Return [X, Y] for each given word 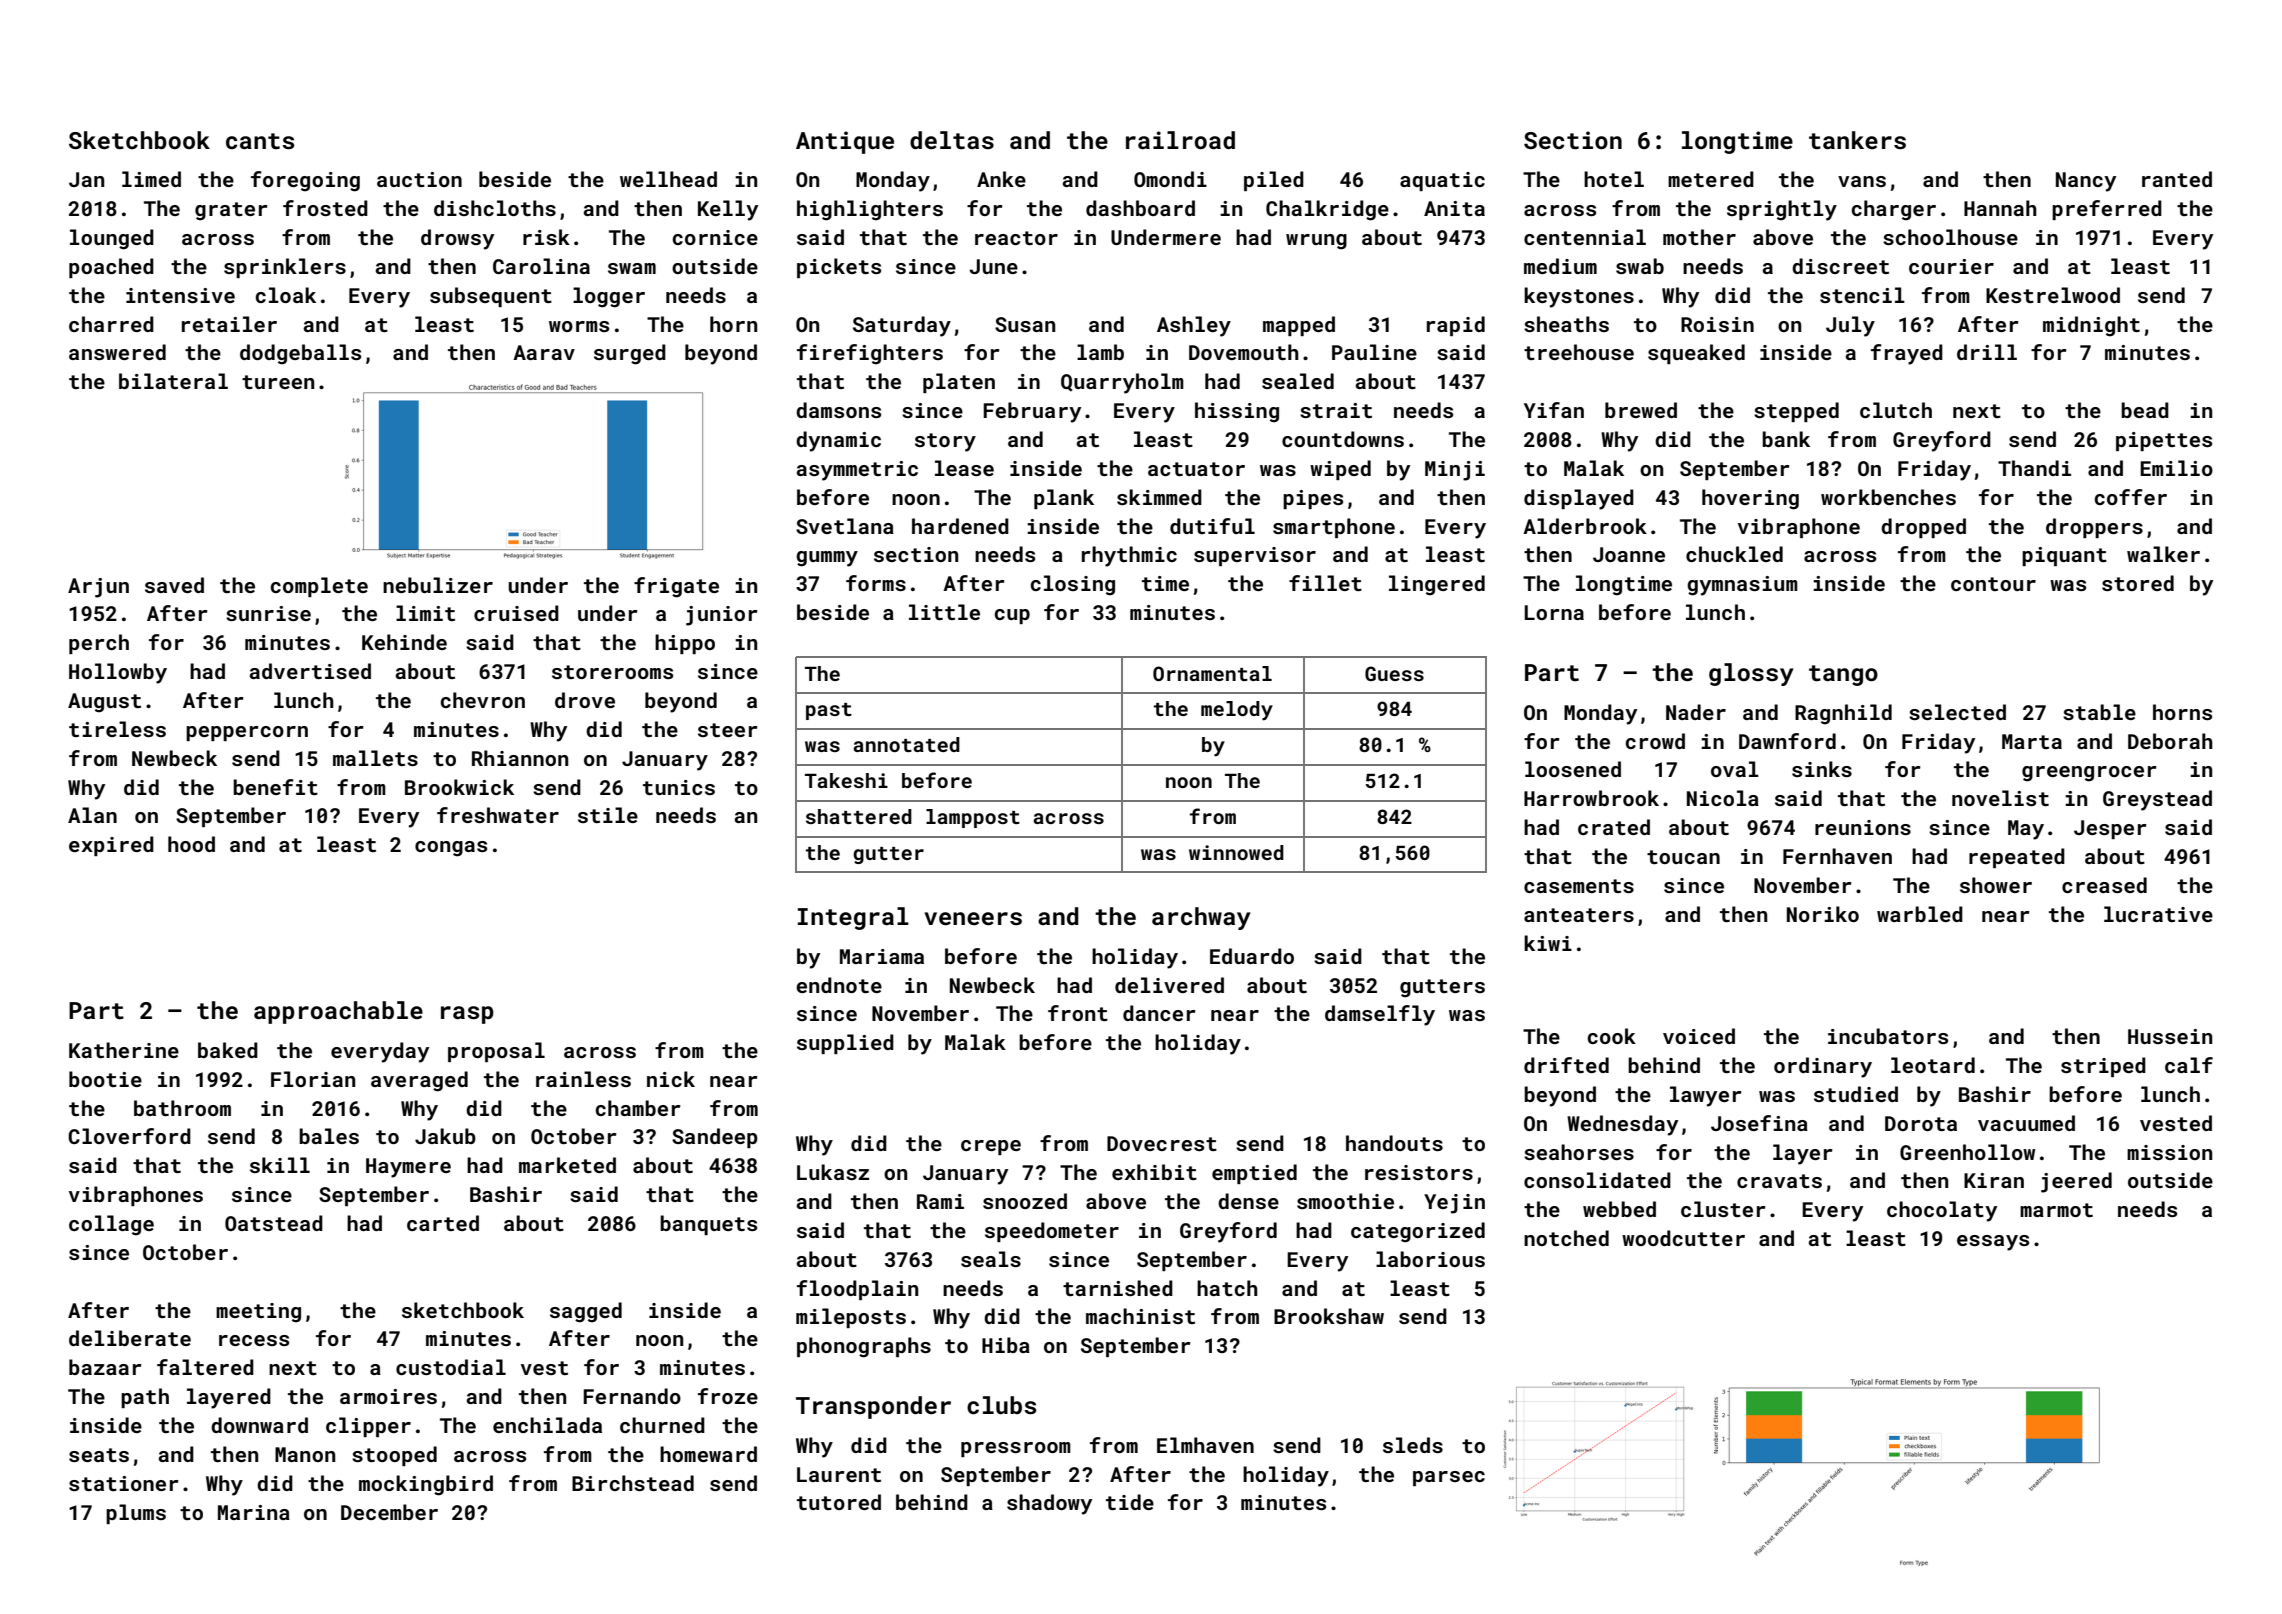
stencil [1862, 295]
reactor [1016, 238]
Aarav [544, 352]
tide [1130, 1502]
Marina [254, 1512]
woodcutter [1683, 1238]
